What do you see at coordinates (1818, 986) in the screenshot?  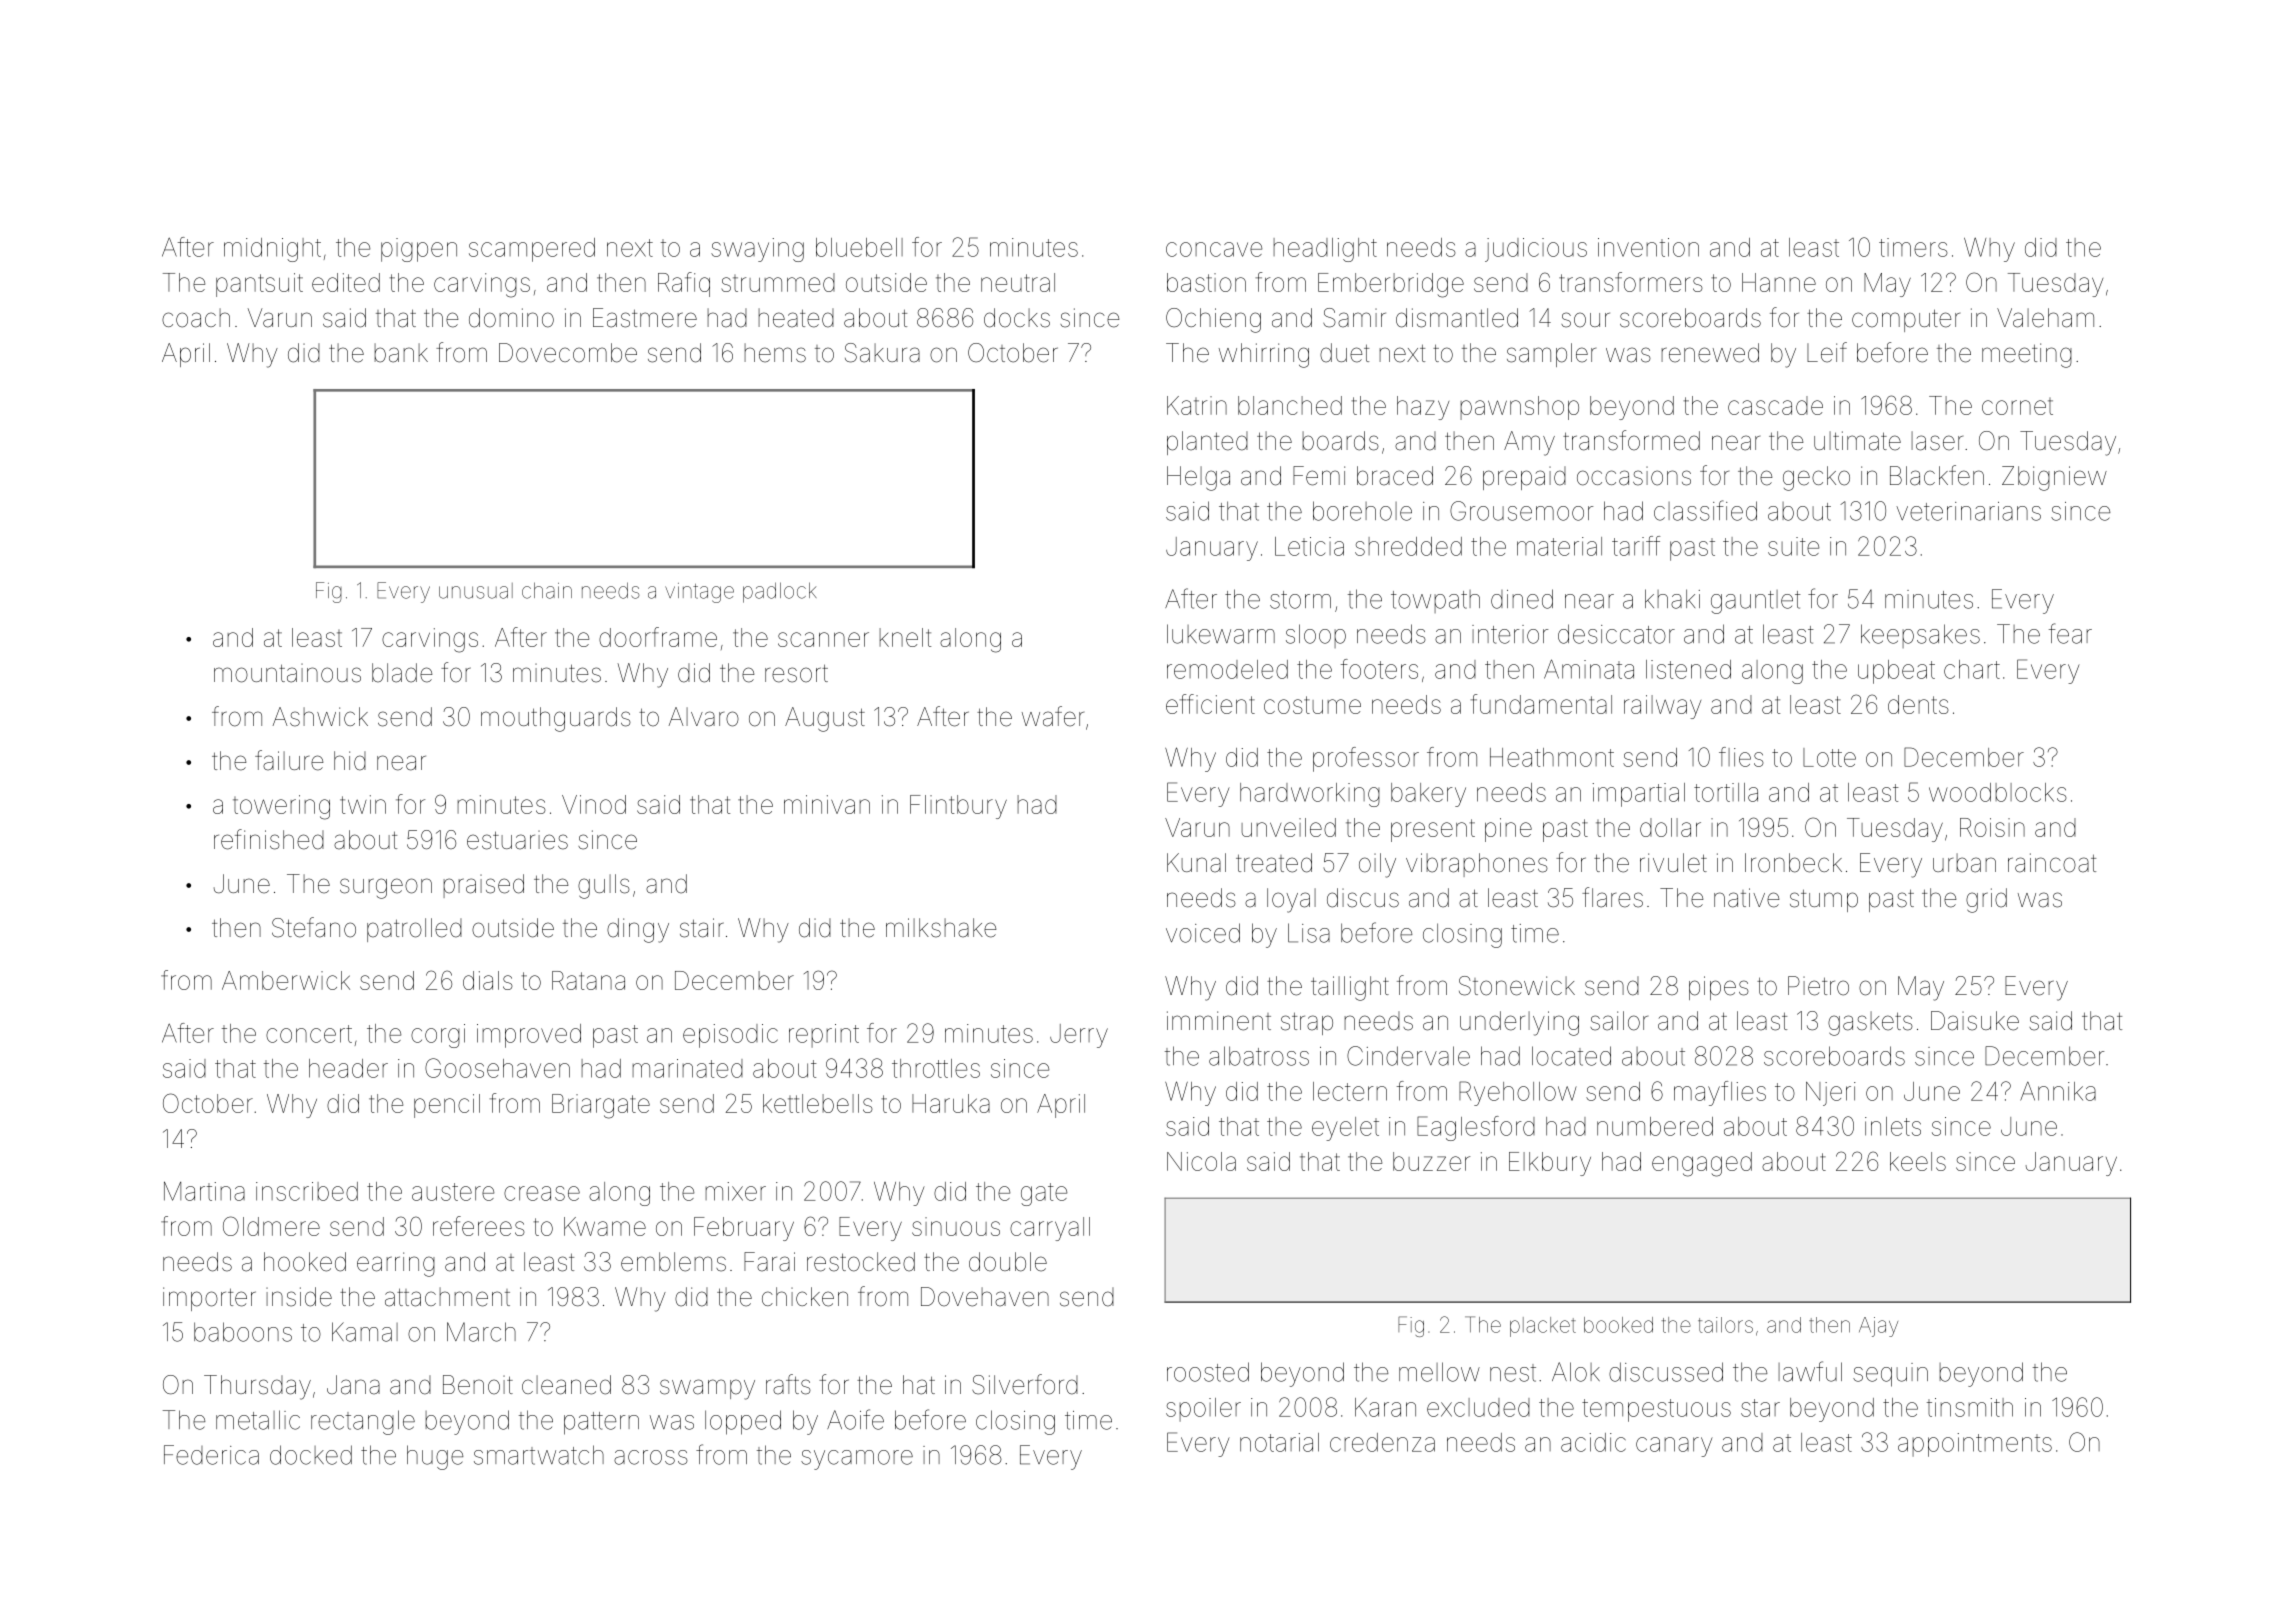 I see `Pietro` at bounding box center [1818, 986].
